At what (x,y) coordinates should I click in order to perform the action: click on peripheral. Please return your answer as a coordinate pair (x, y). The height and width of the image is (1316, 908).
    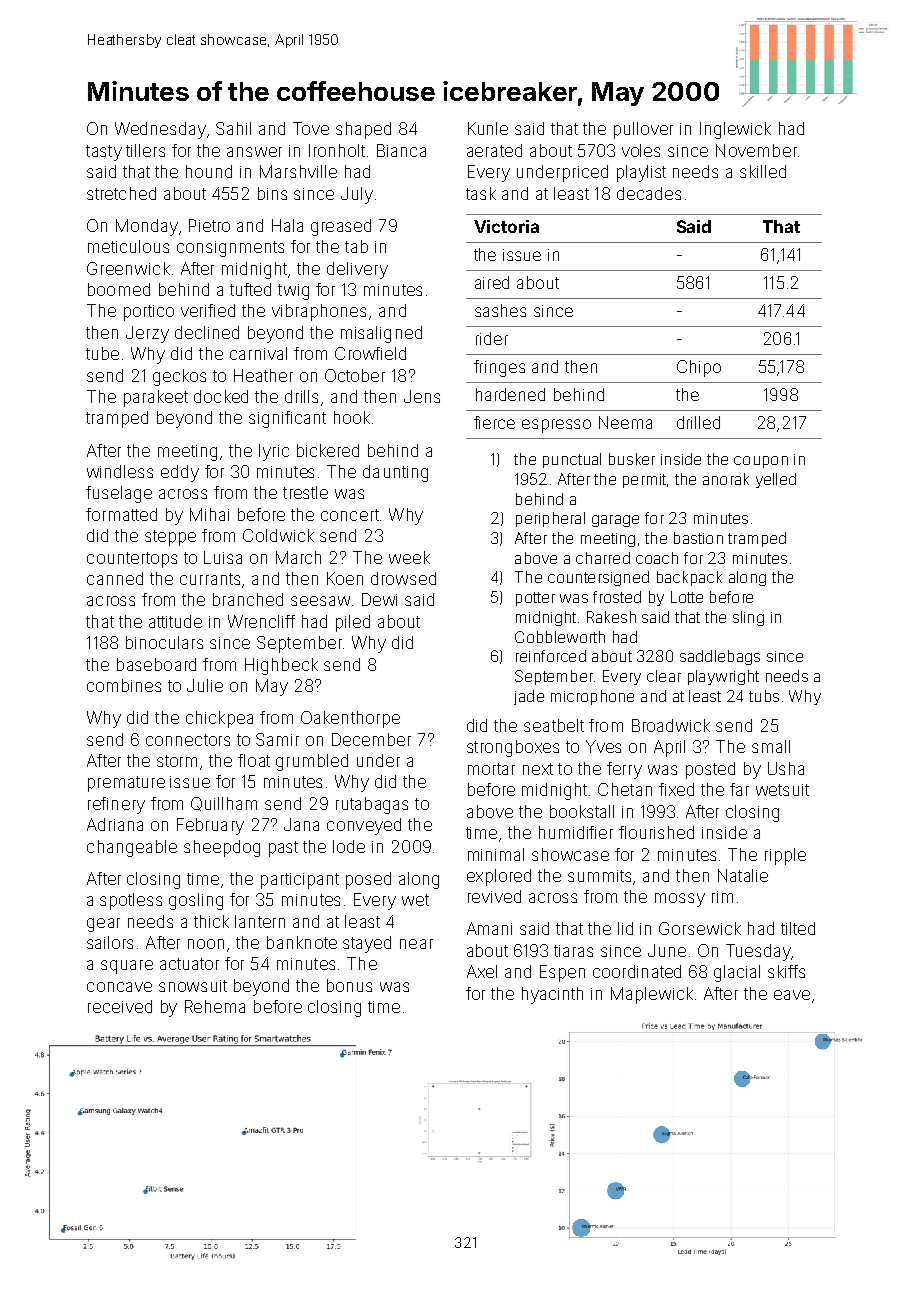
    Looking at the image, I should click on (550, 519).
